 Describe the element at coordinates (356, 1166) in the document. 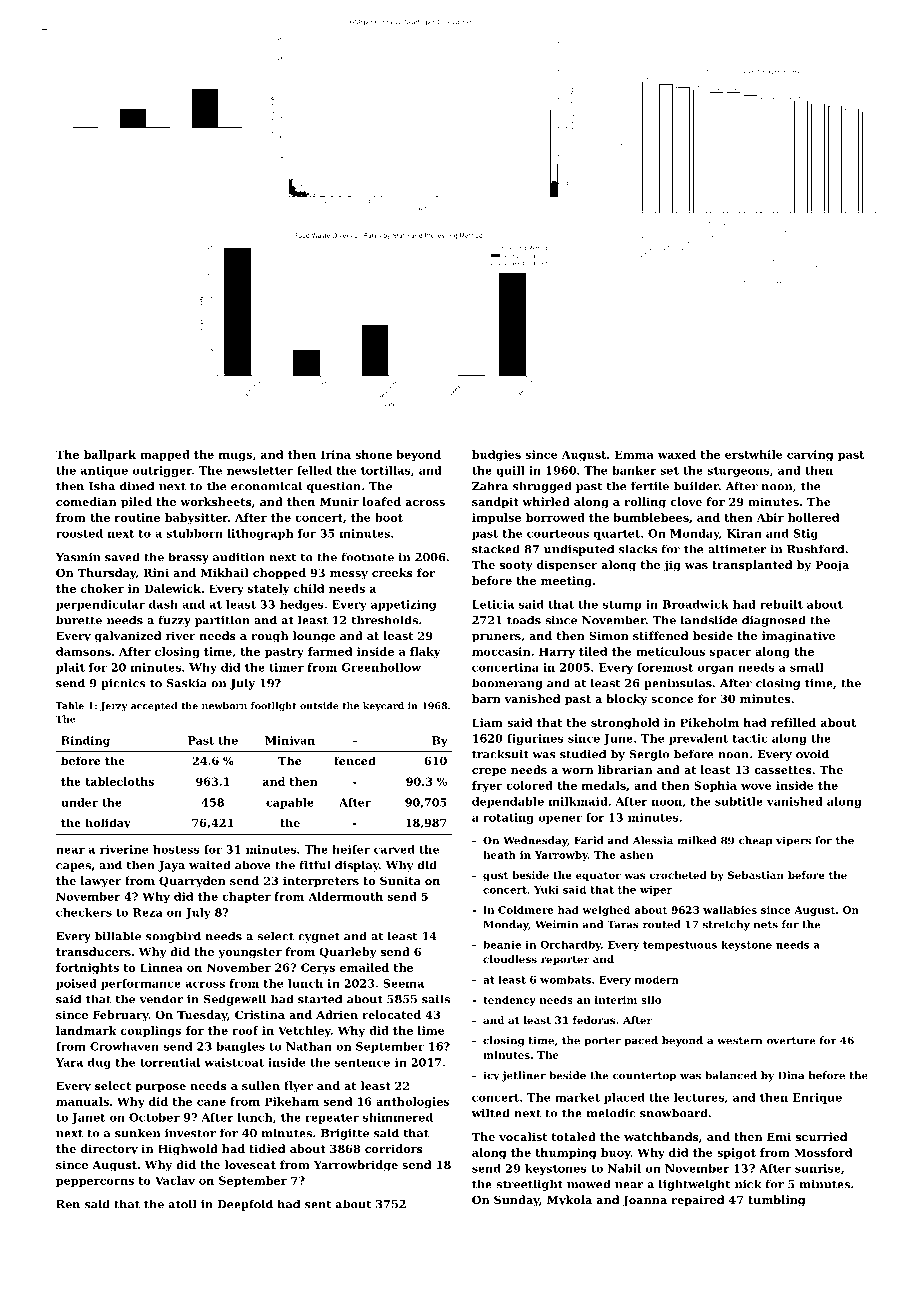

I see `Yarrowbridge` at that location.
